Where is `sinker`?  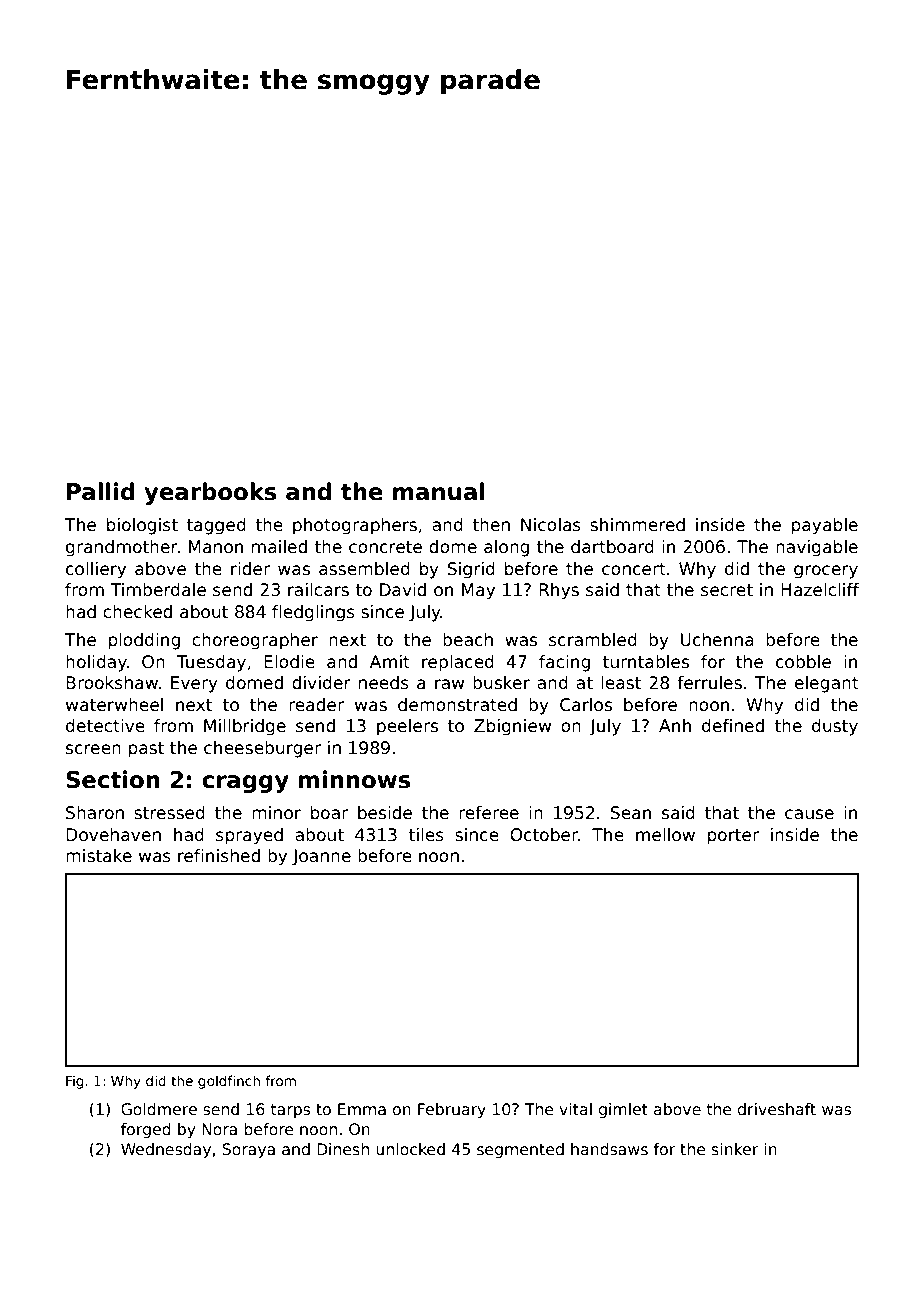 sinker is located at coordinates (735, 1149).
